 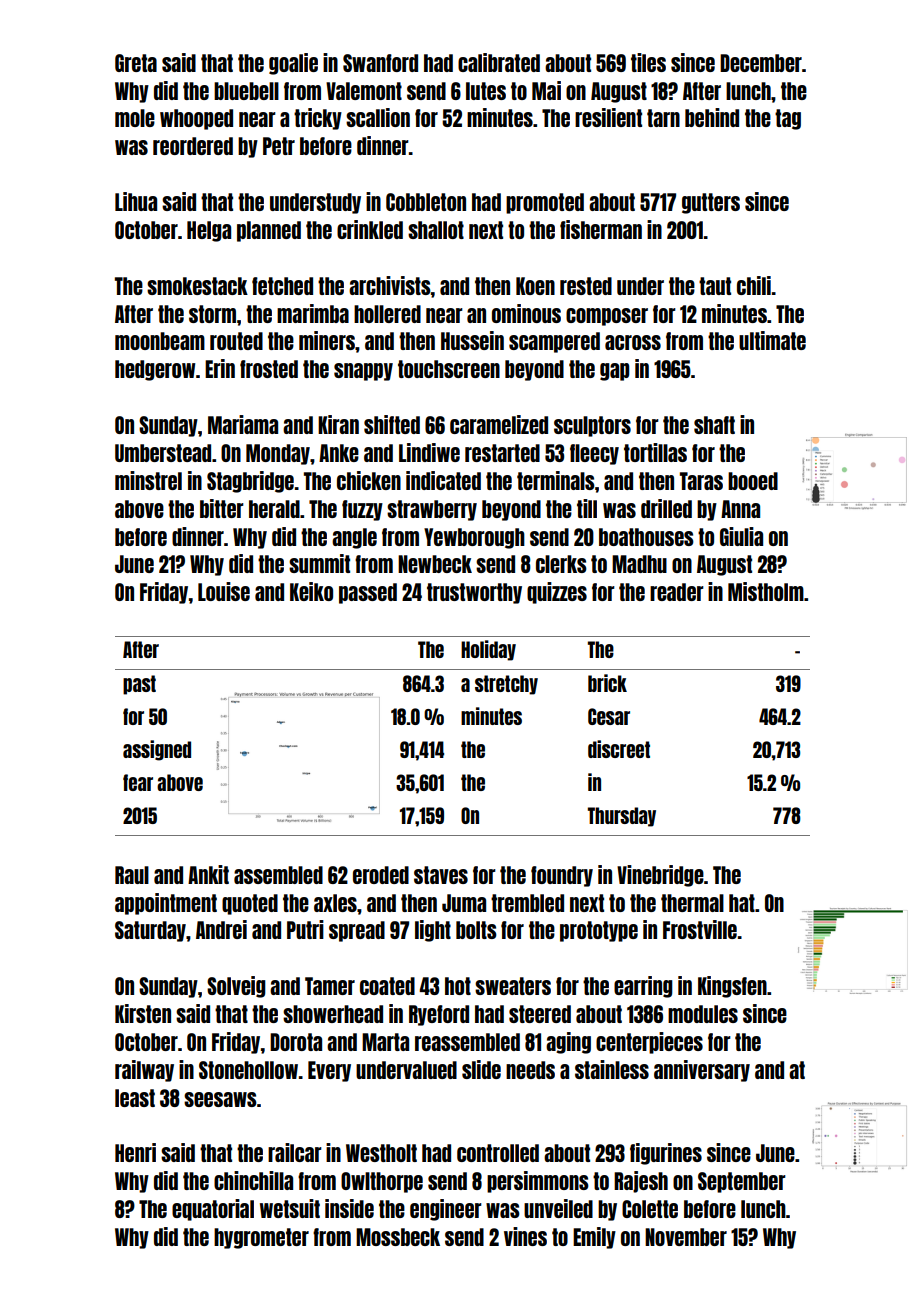 What do you see at coordinates (357, 931) in the screenshot?
I see `spread` at bounding box center [357, 931].
